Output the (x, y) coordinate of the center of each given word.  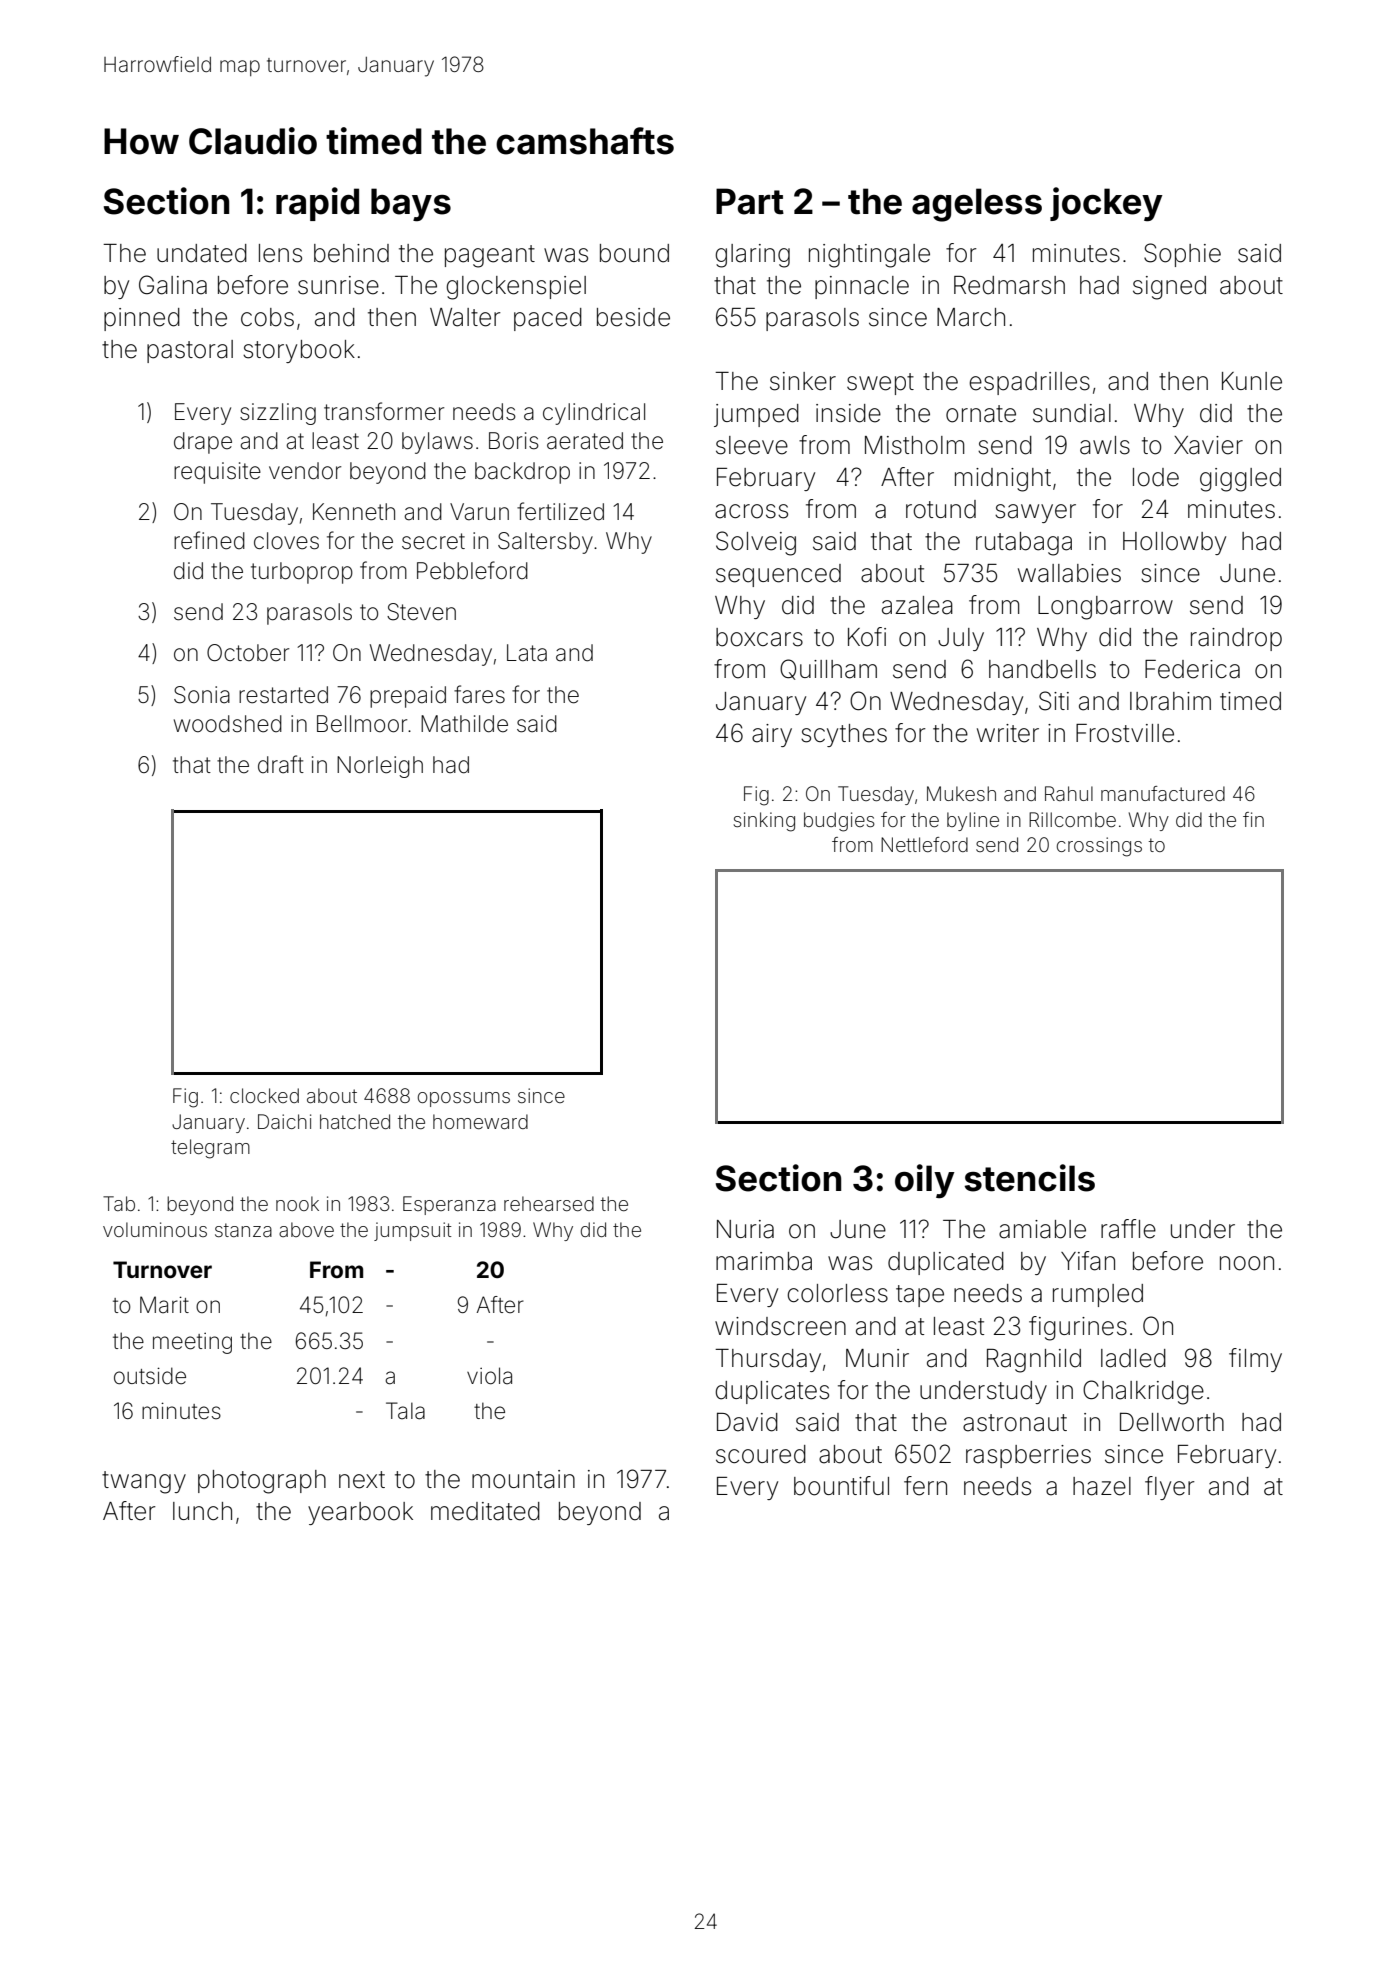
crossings (1099, 847)
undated (202, 253)
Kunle (1252, 381)
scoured (761, 1454)
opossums (464, 1099)
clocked (264, 1095)
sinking (764, 822)
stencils (1029, 1178)
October (248, 653)
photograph (262, 1482)
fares (479, 694)
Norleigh (380, 767)
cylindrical (594, 414)
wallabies (1069, 573)
